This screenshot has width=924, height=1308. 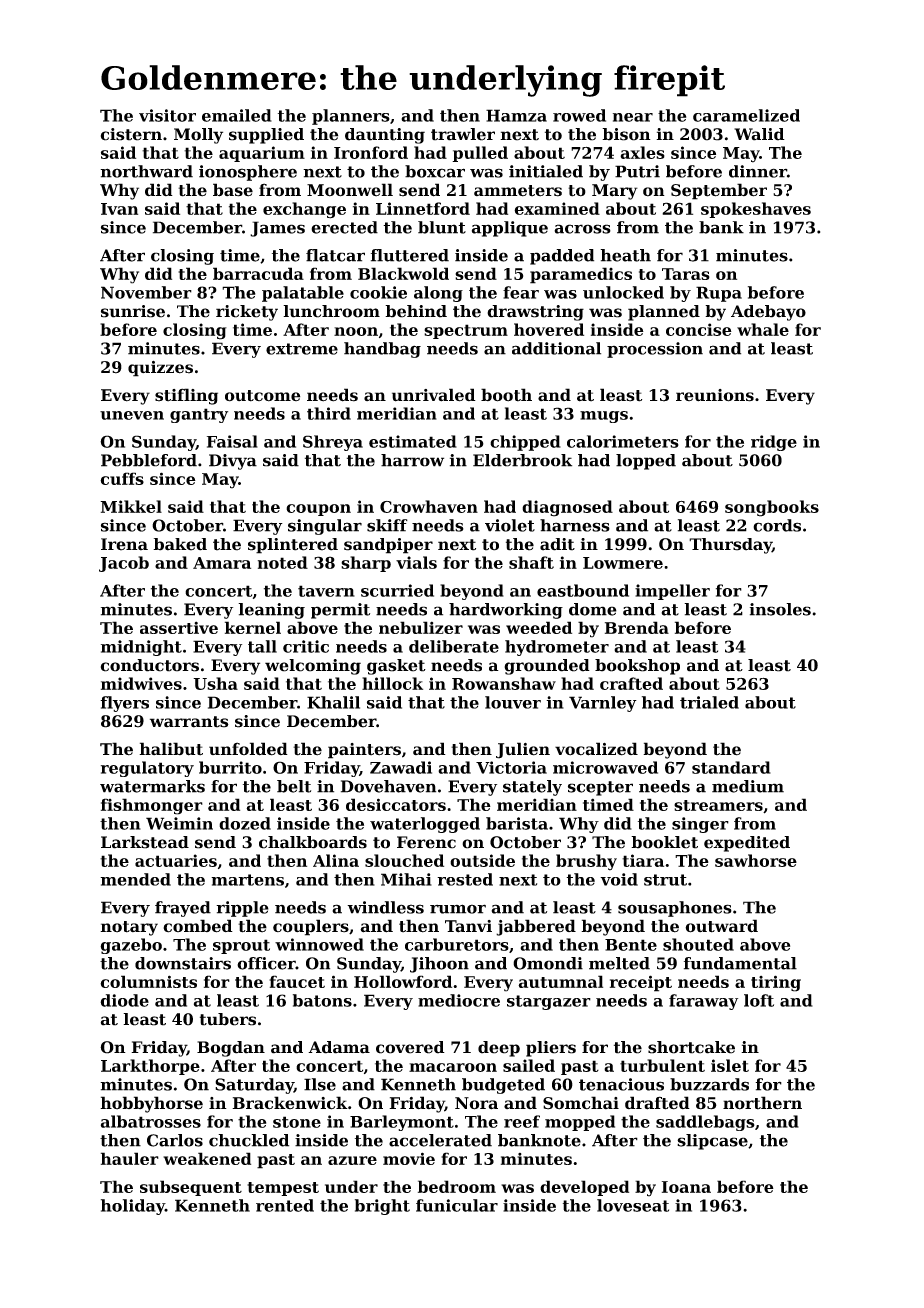 I want to click on base, so click(x=233, y=190).
